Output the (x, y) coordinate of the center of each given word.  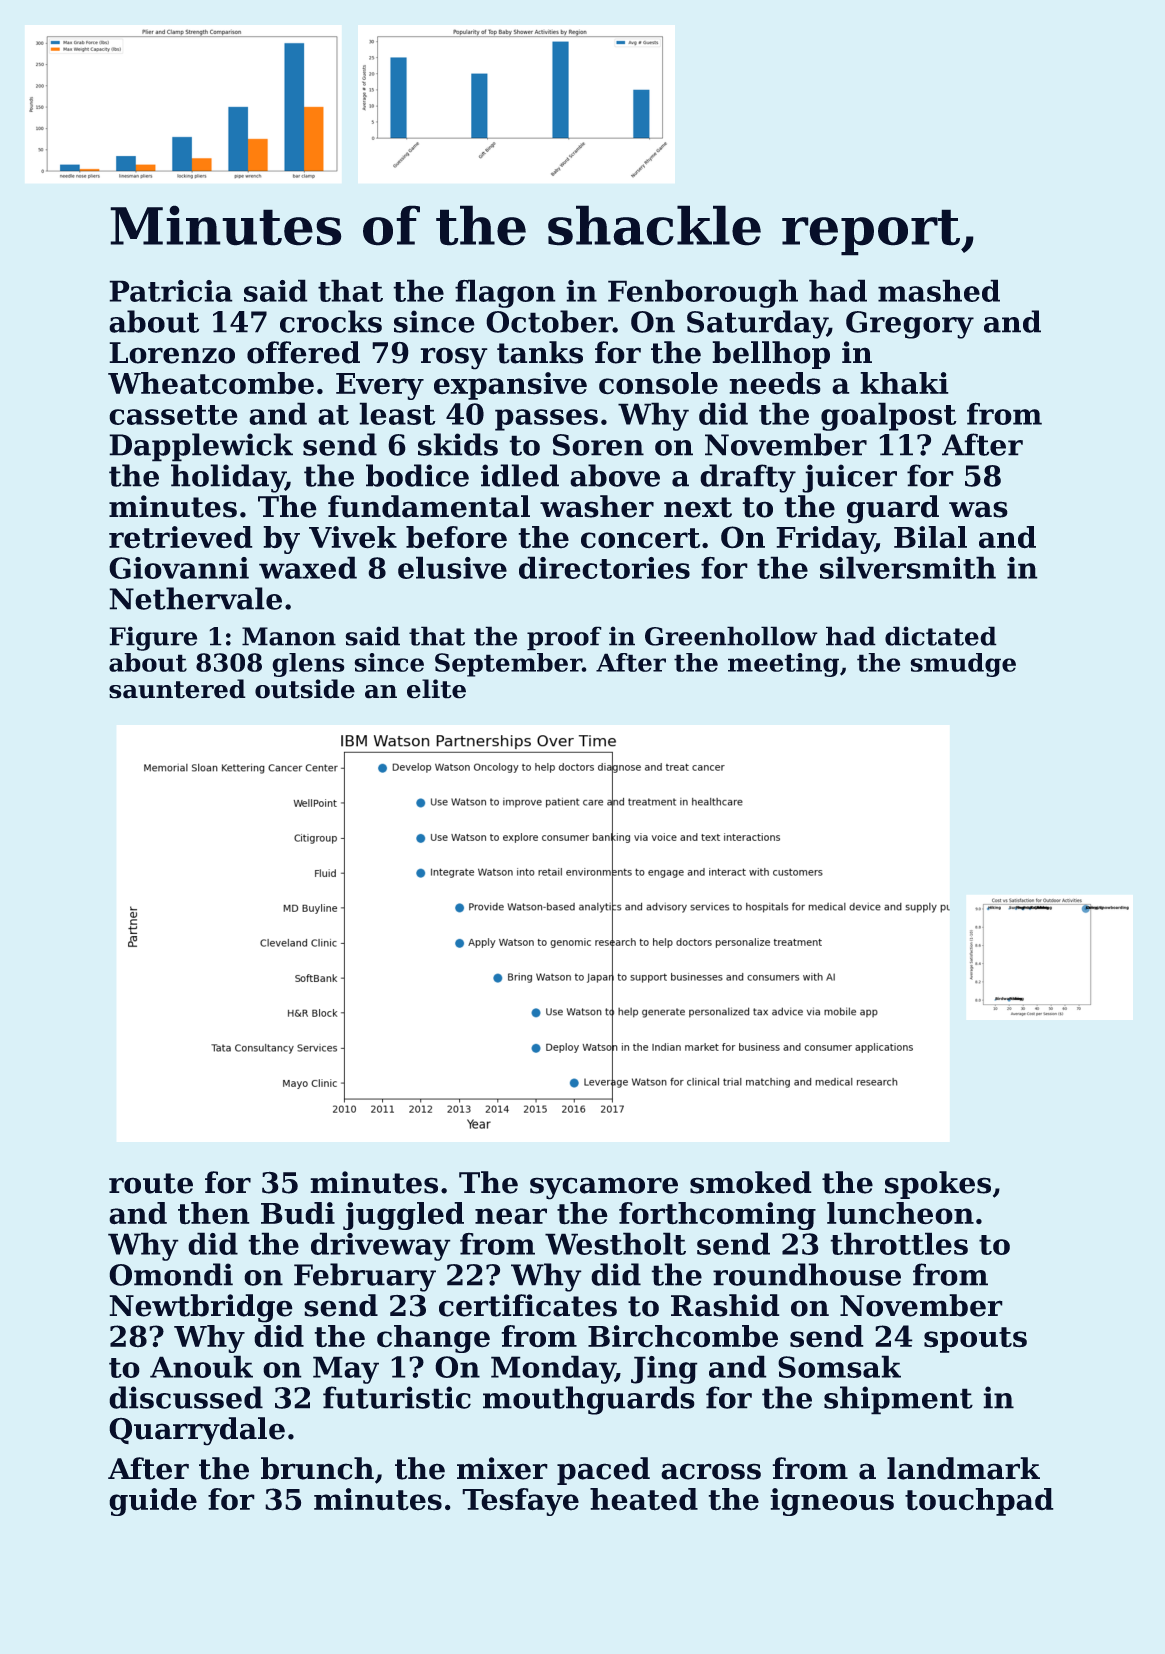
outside (305, 689)
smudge (963, 665)
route (151, 1183)
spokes (938, 1185)
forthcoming (717, 1216)
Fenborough (703, 293)
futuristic (397, 1397)
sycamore (604, 1188)
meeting (783, 665)
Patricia (171, 291)
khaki (904, 383)
